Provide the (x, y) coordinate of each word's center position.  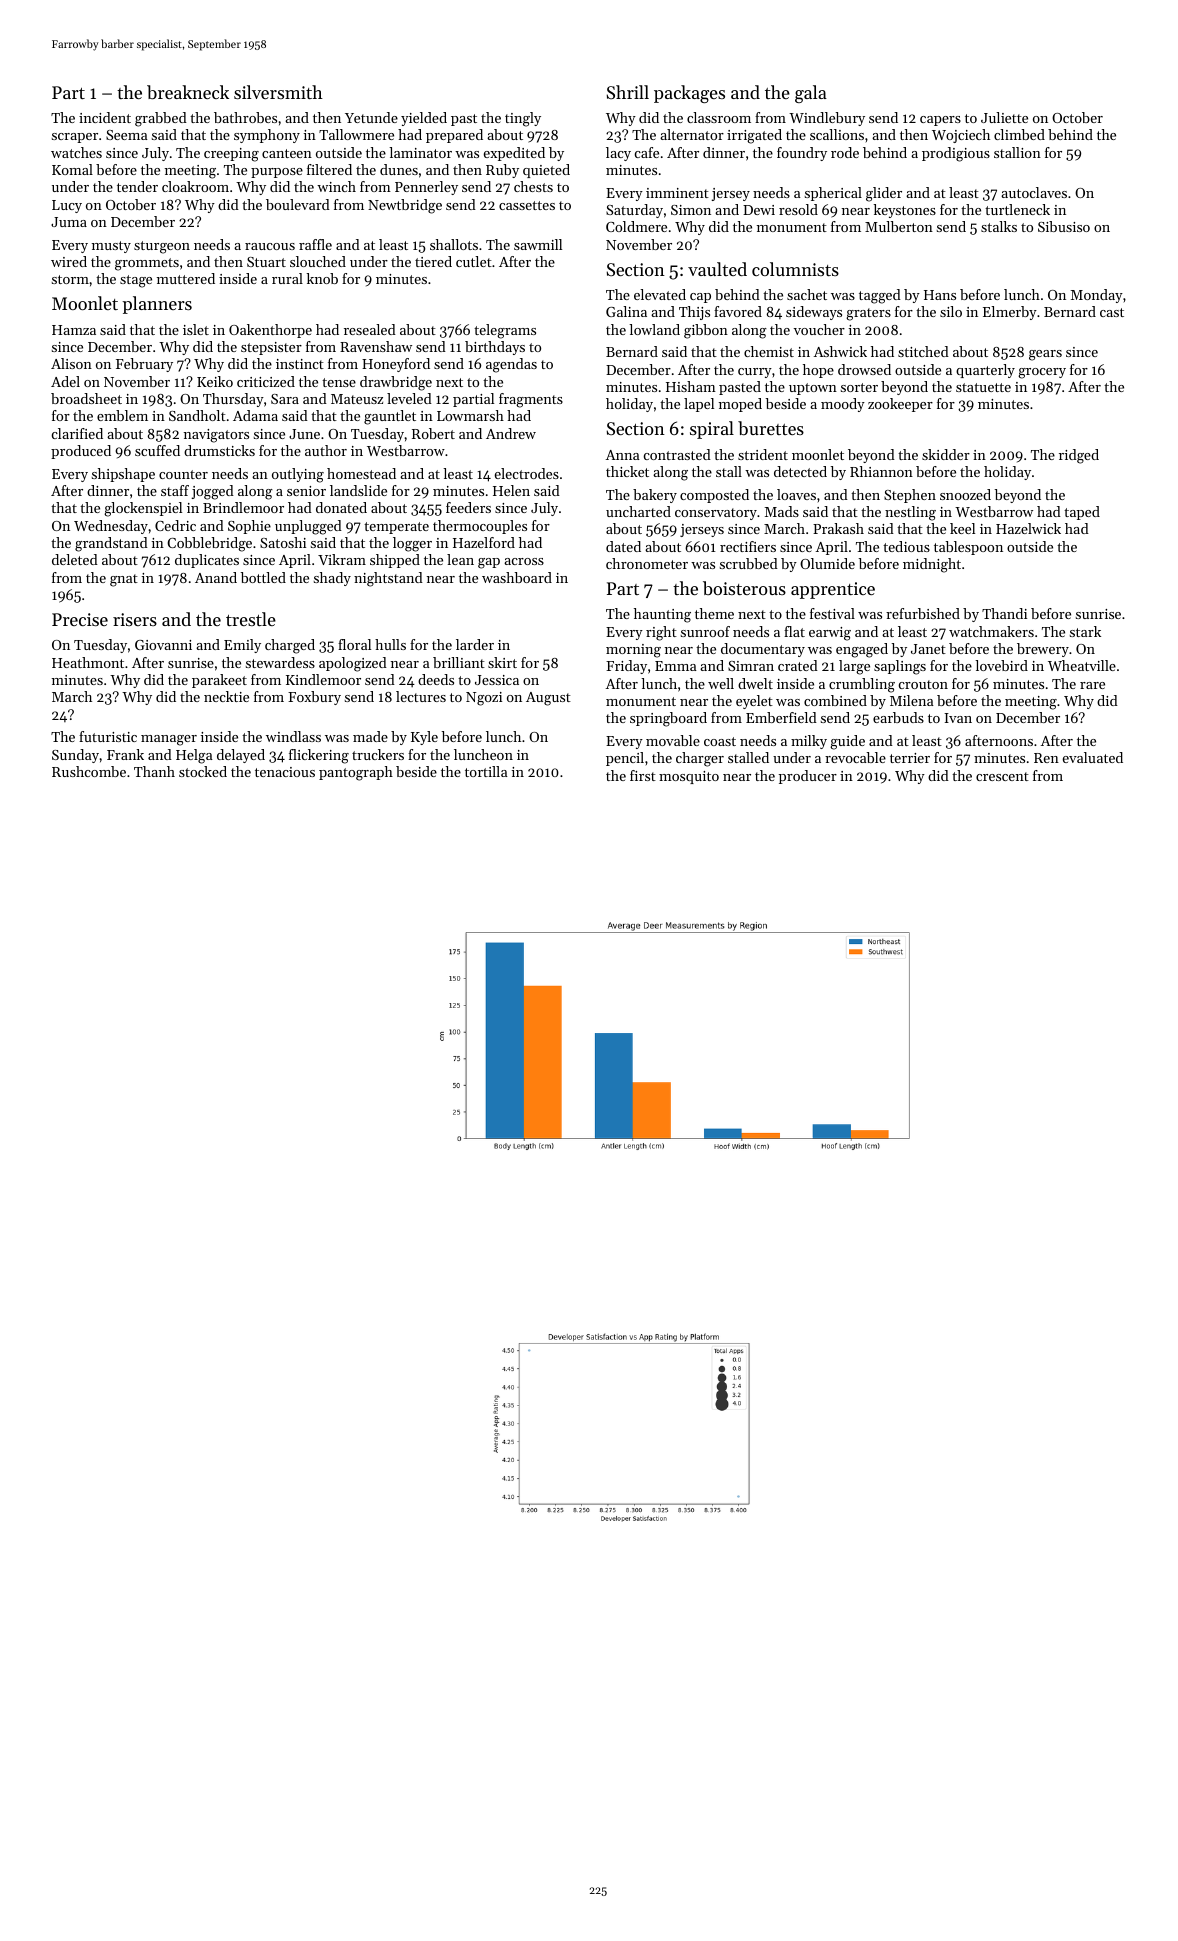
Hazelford (484, 542)
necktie (226, 696)
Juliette (1004, 117)
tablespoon (968, 548)
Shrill (628, 92)
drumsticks (219, 450)
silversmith (278, 92)
